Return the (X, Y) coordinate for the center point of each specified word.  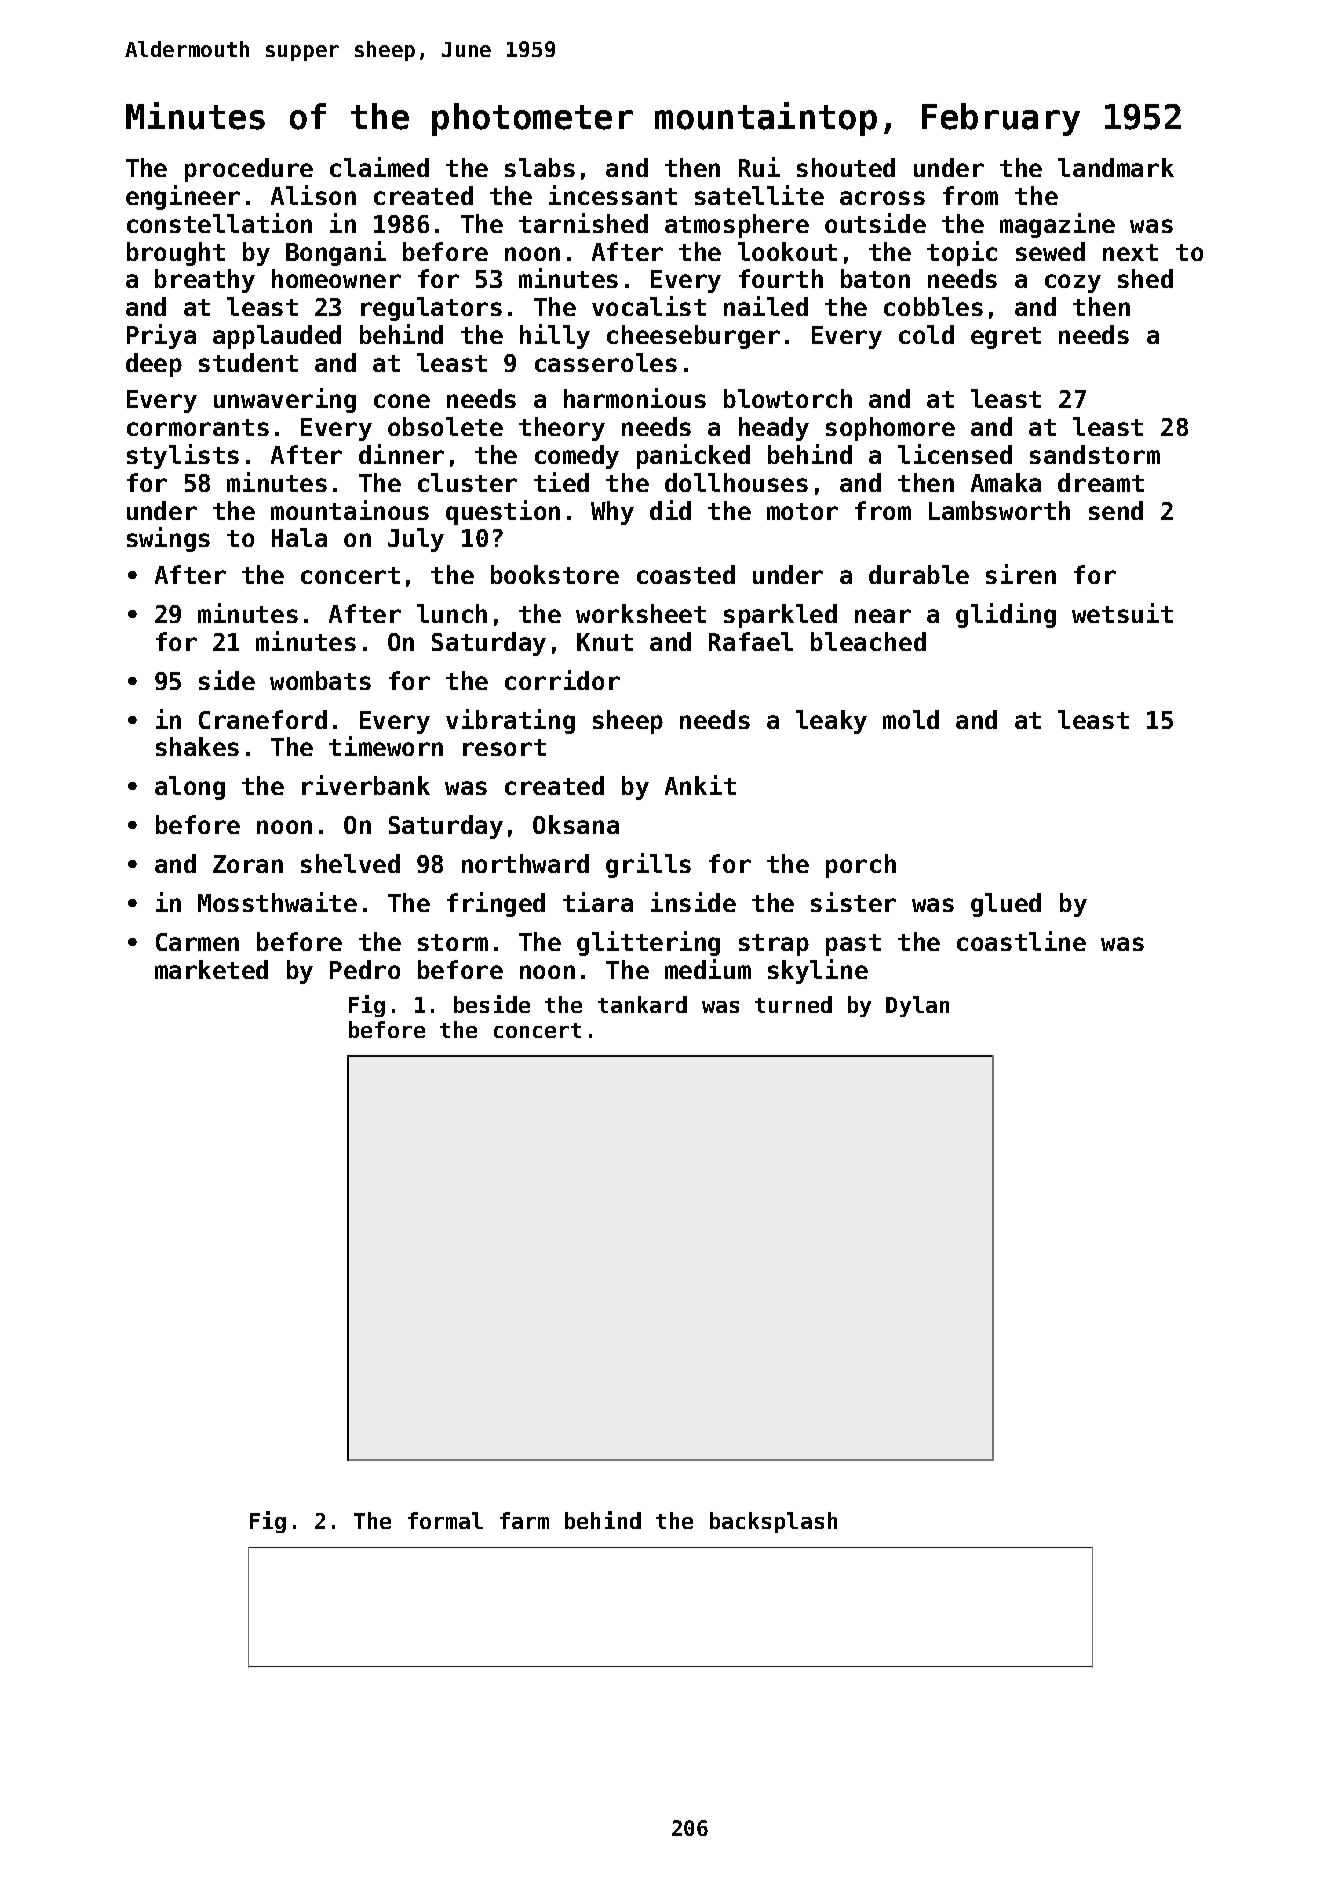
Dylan (917, 1006)
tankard (642, 1004)
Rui (759, 167)
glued (1006, 905)
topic (962, 253)
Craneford (263, 719)
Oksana (576, 824)
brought (176, 254)
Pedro (365, 969)
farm (524, 1520)
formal (445, 1520)
